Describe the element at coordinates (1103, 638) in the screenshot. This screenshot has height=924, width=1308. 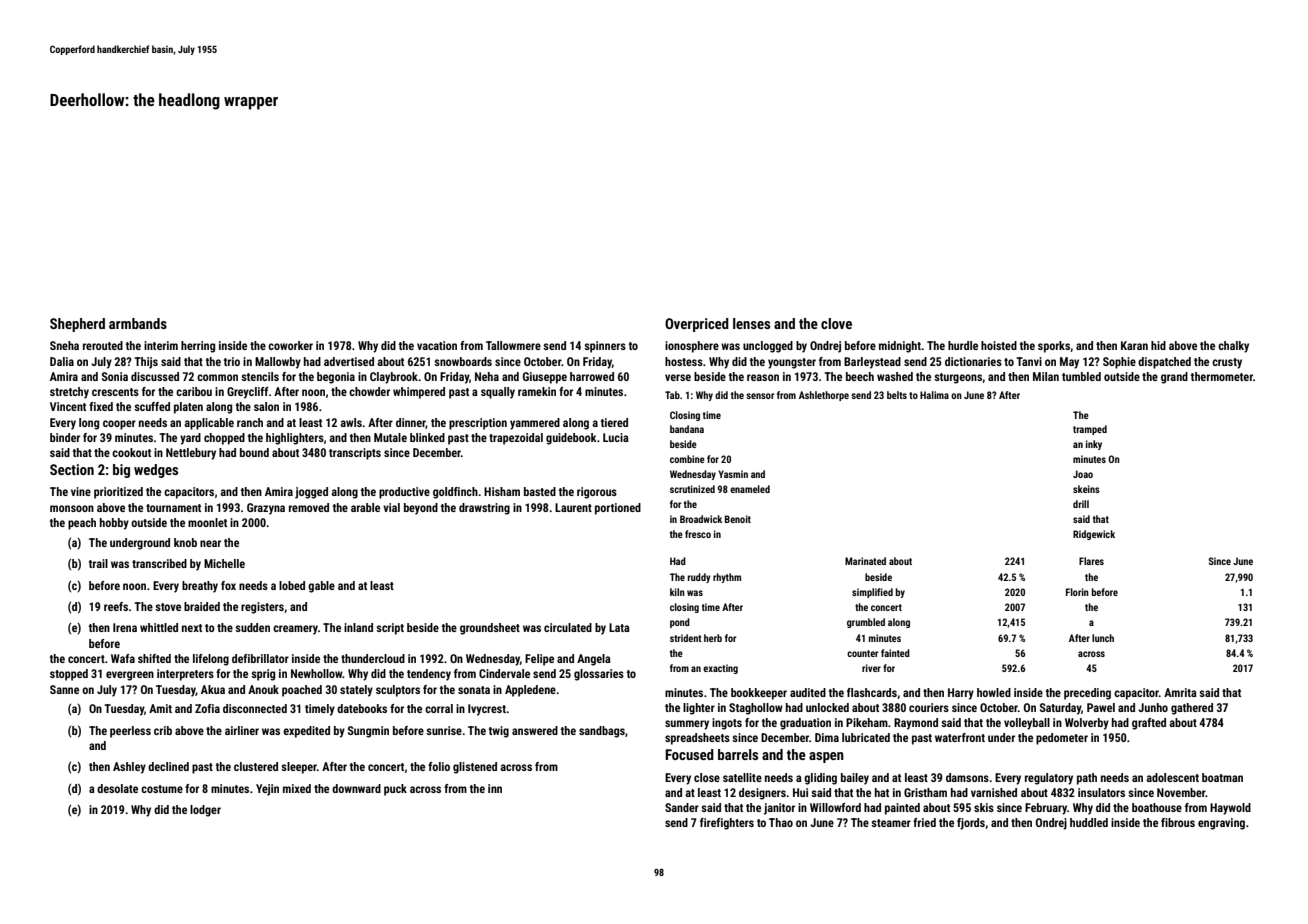
I see `lunch` at that location.
